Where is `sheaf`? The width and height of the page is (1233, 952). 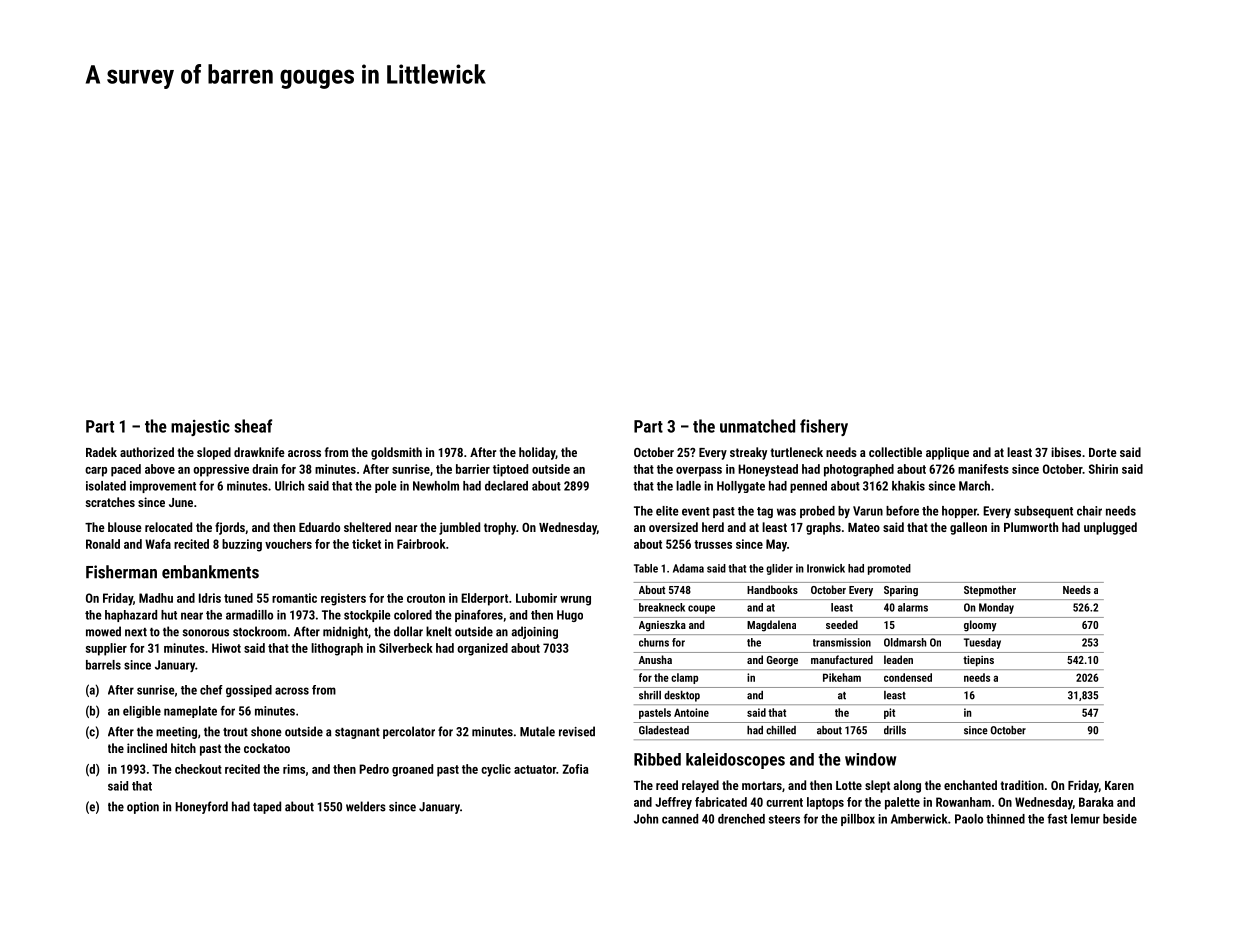
sheaf is located at coordinates (253, 426).
